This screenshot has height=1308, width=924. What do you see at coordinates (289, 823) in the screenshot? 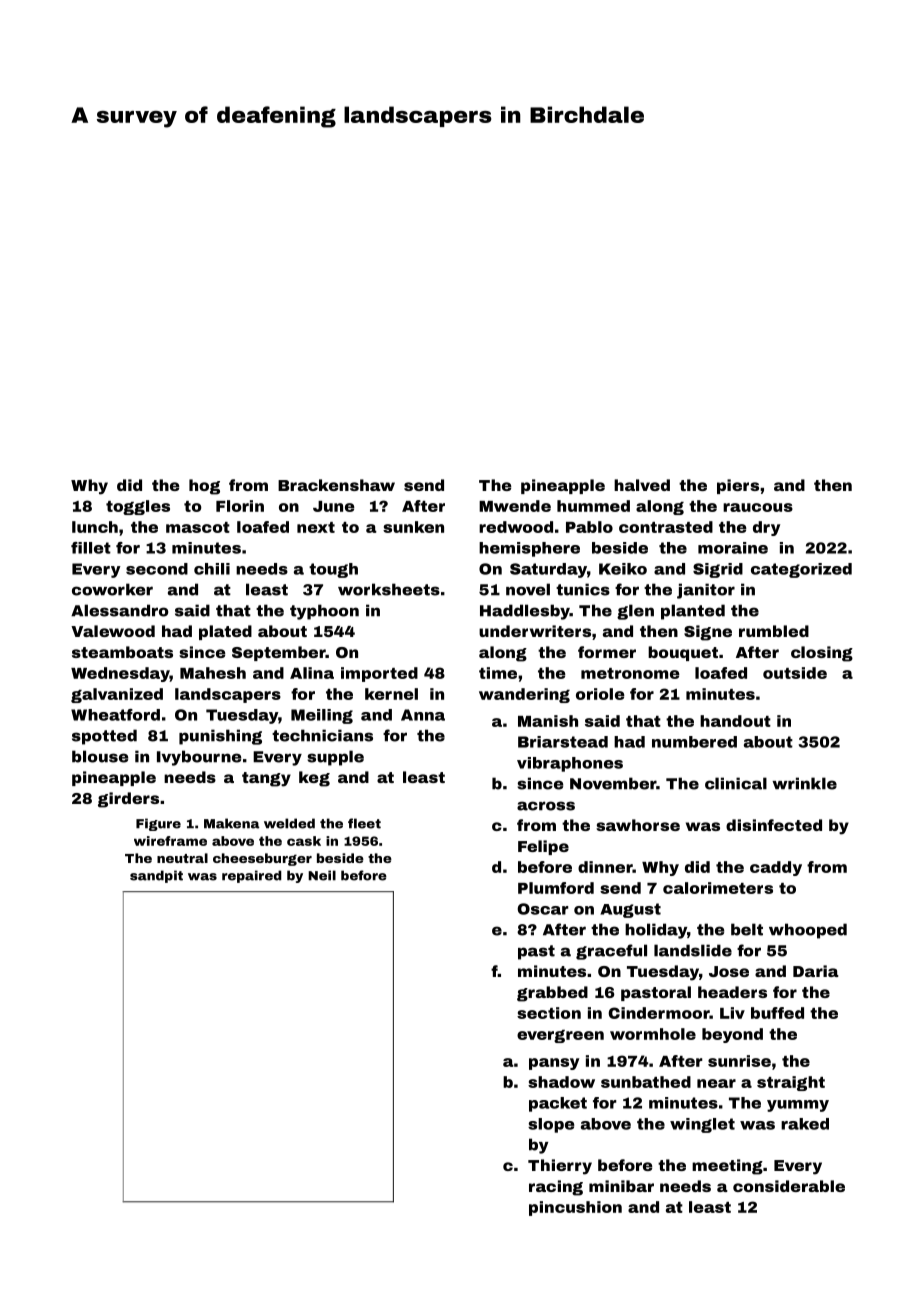
I see `welded` at bounding box center [289, 823].
